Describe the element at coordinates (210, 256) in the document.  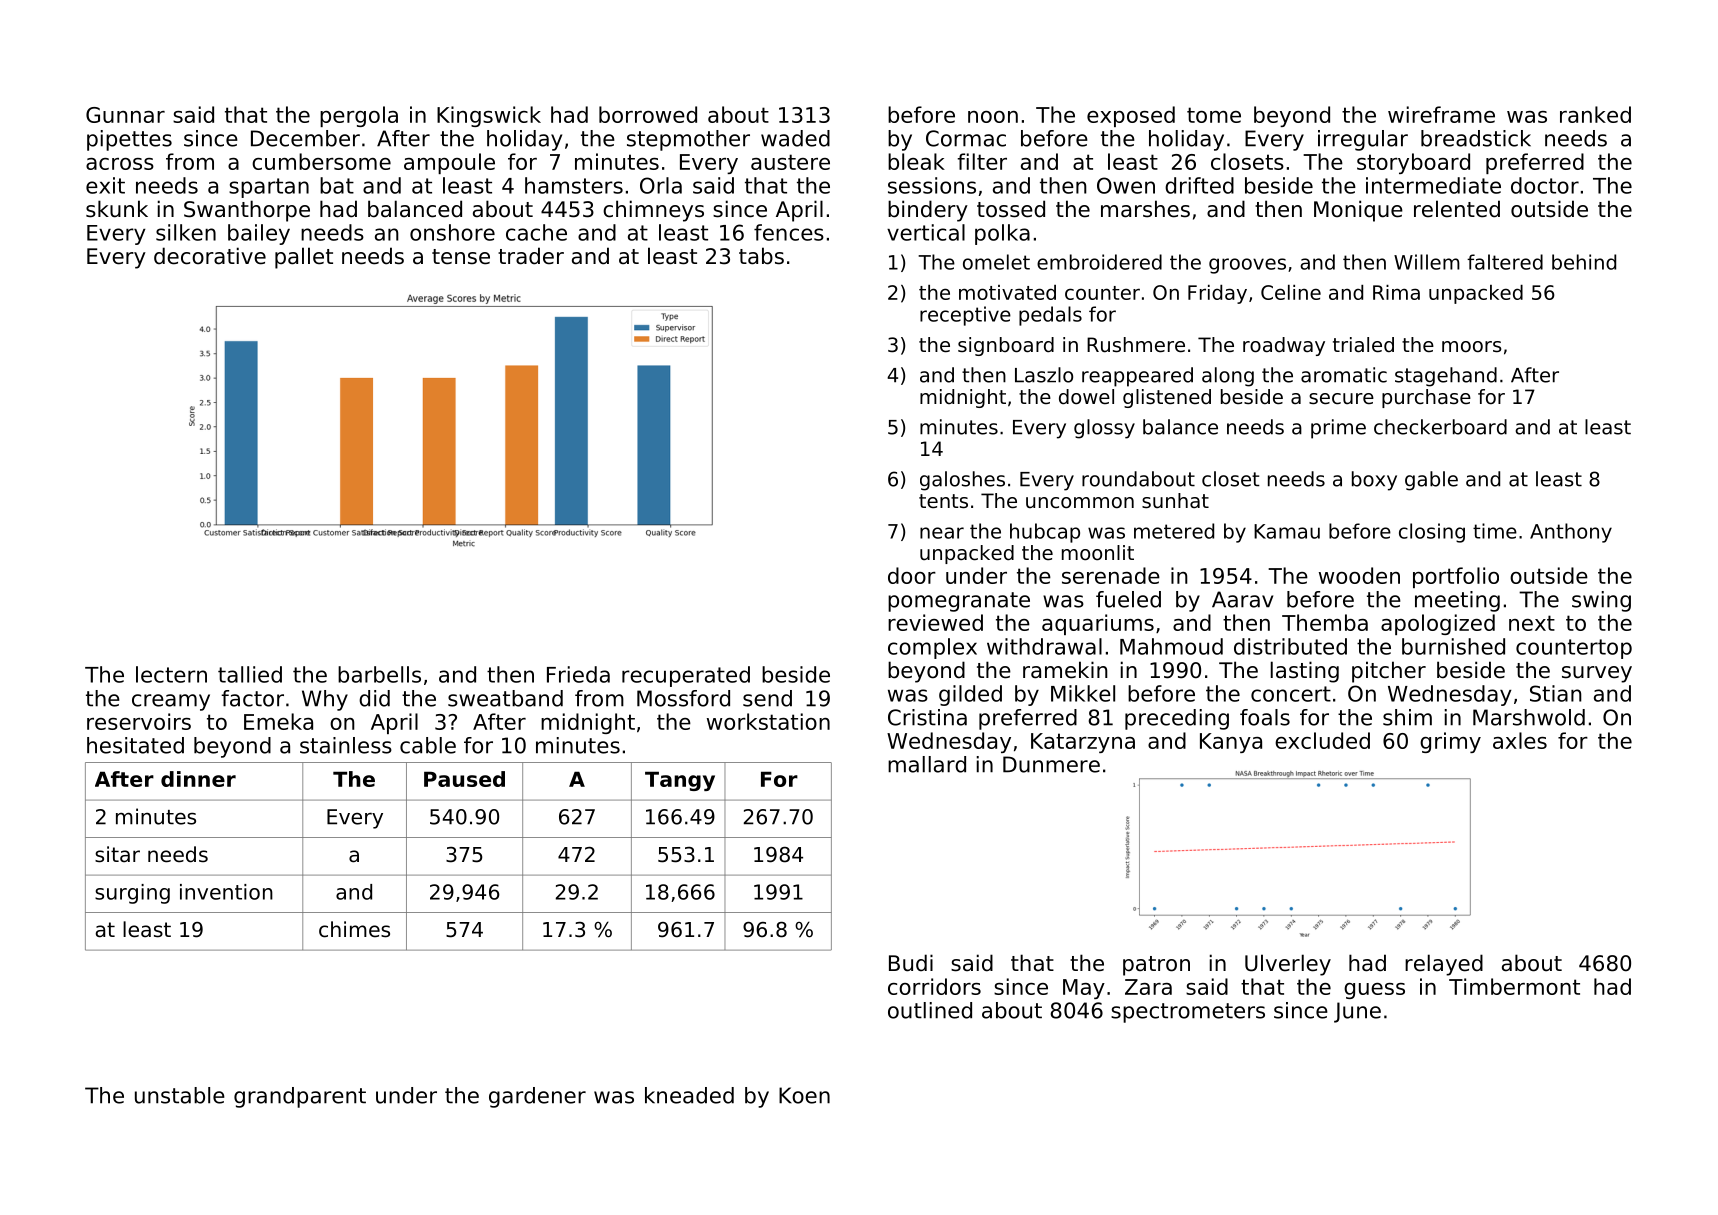
I see `decorative` at that location.
